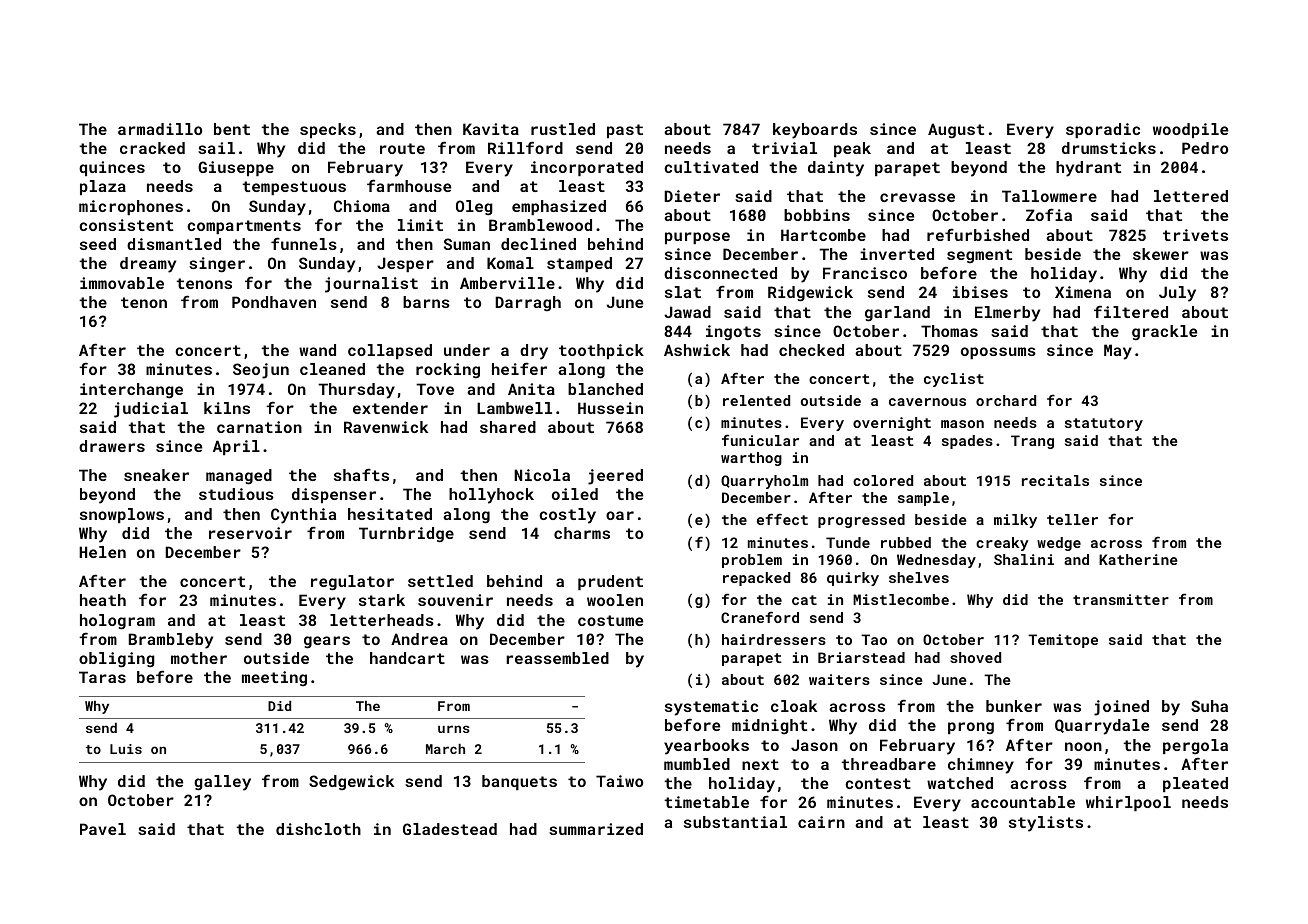 Image resolution: width=1308 pixels, height=924 pixels. What do you see at coordinates (1209, 706) in the screenshot?
I see `Suha` at bounding box center [1209, 706].
